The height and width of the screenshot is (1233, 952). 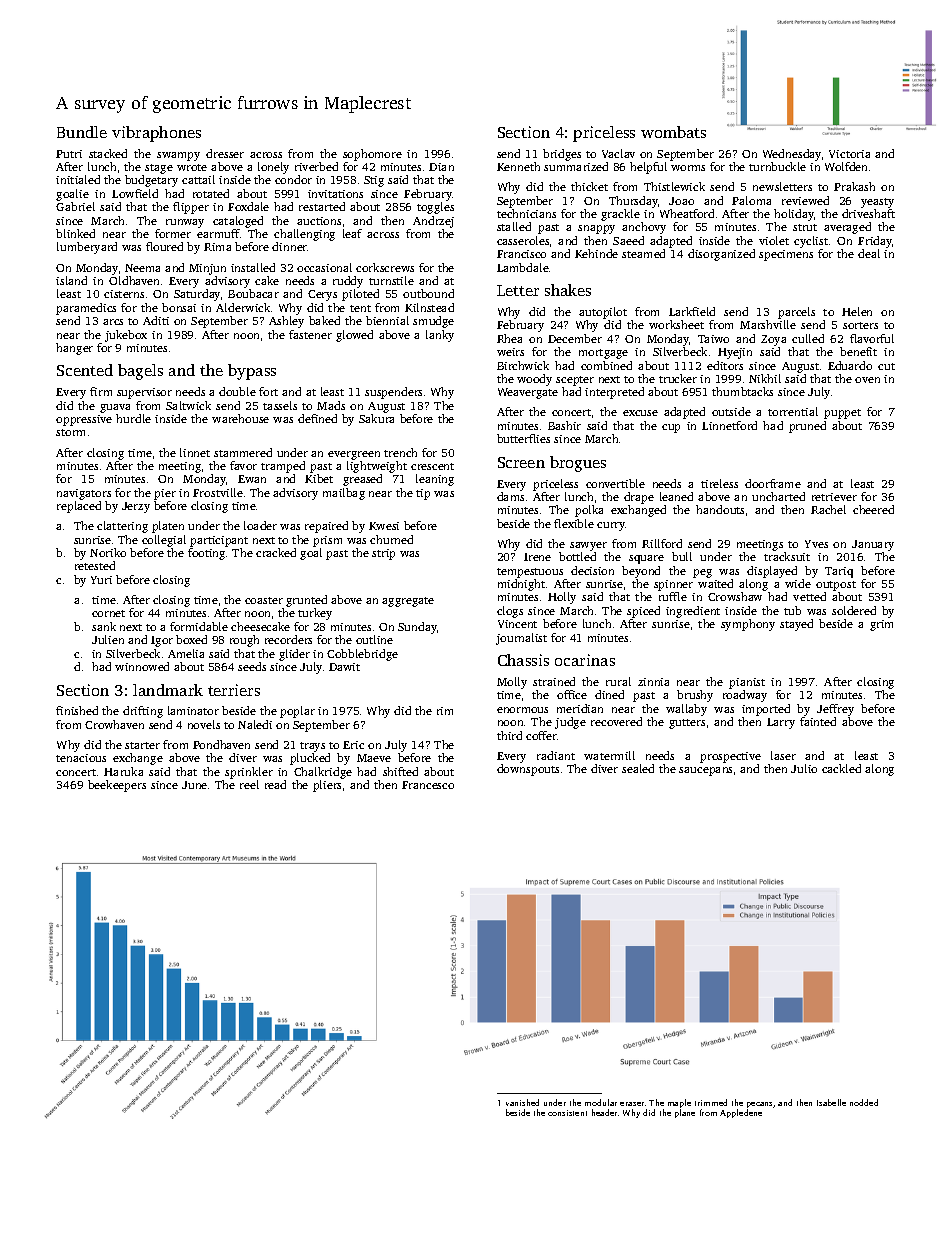 What do you see at coordinates (831, 1102) in the screenshot?
I see `Isabelle` at bounding box center [831, 1102].
